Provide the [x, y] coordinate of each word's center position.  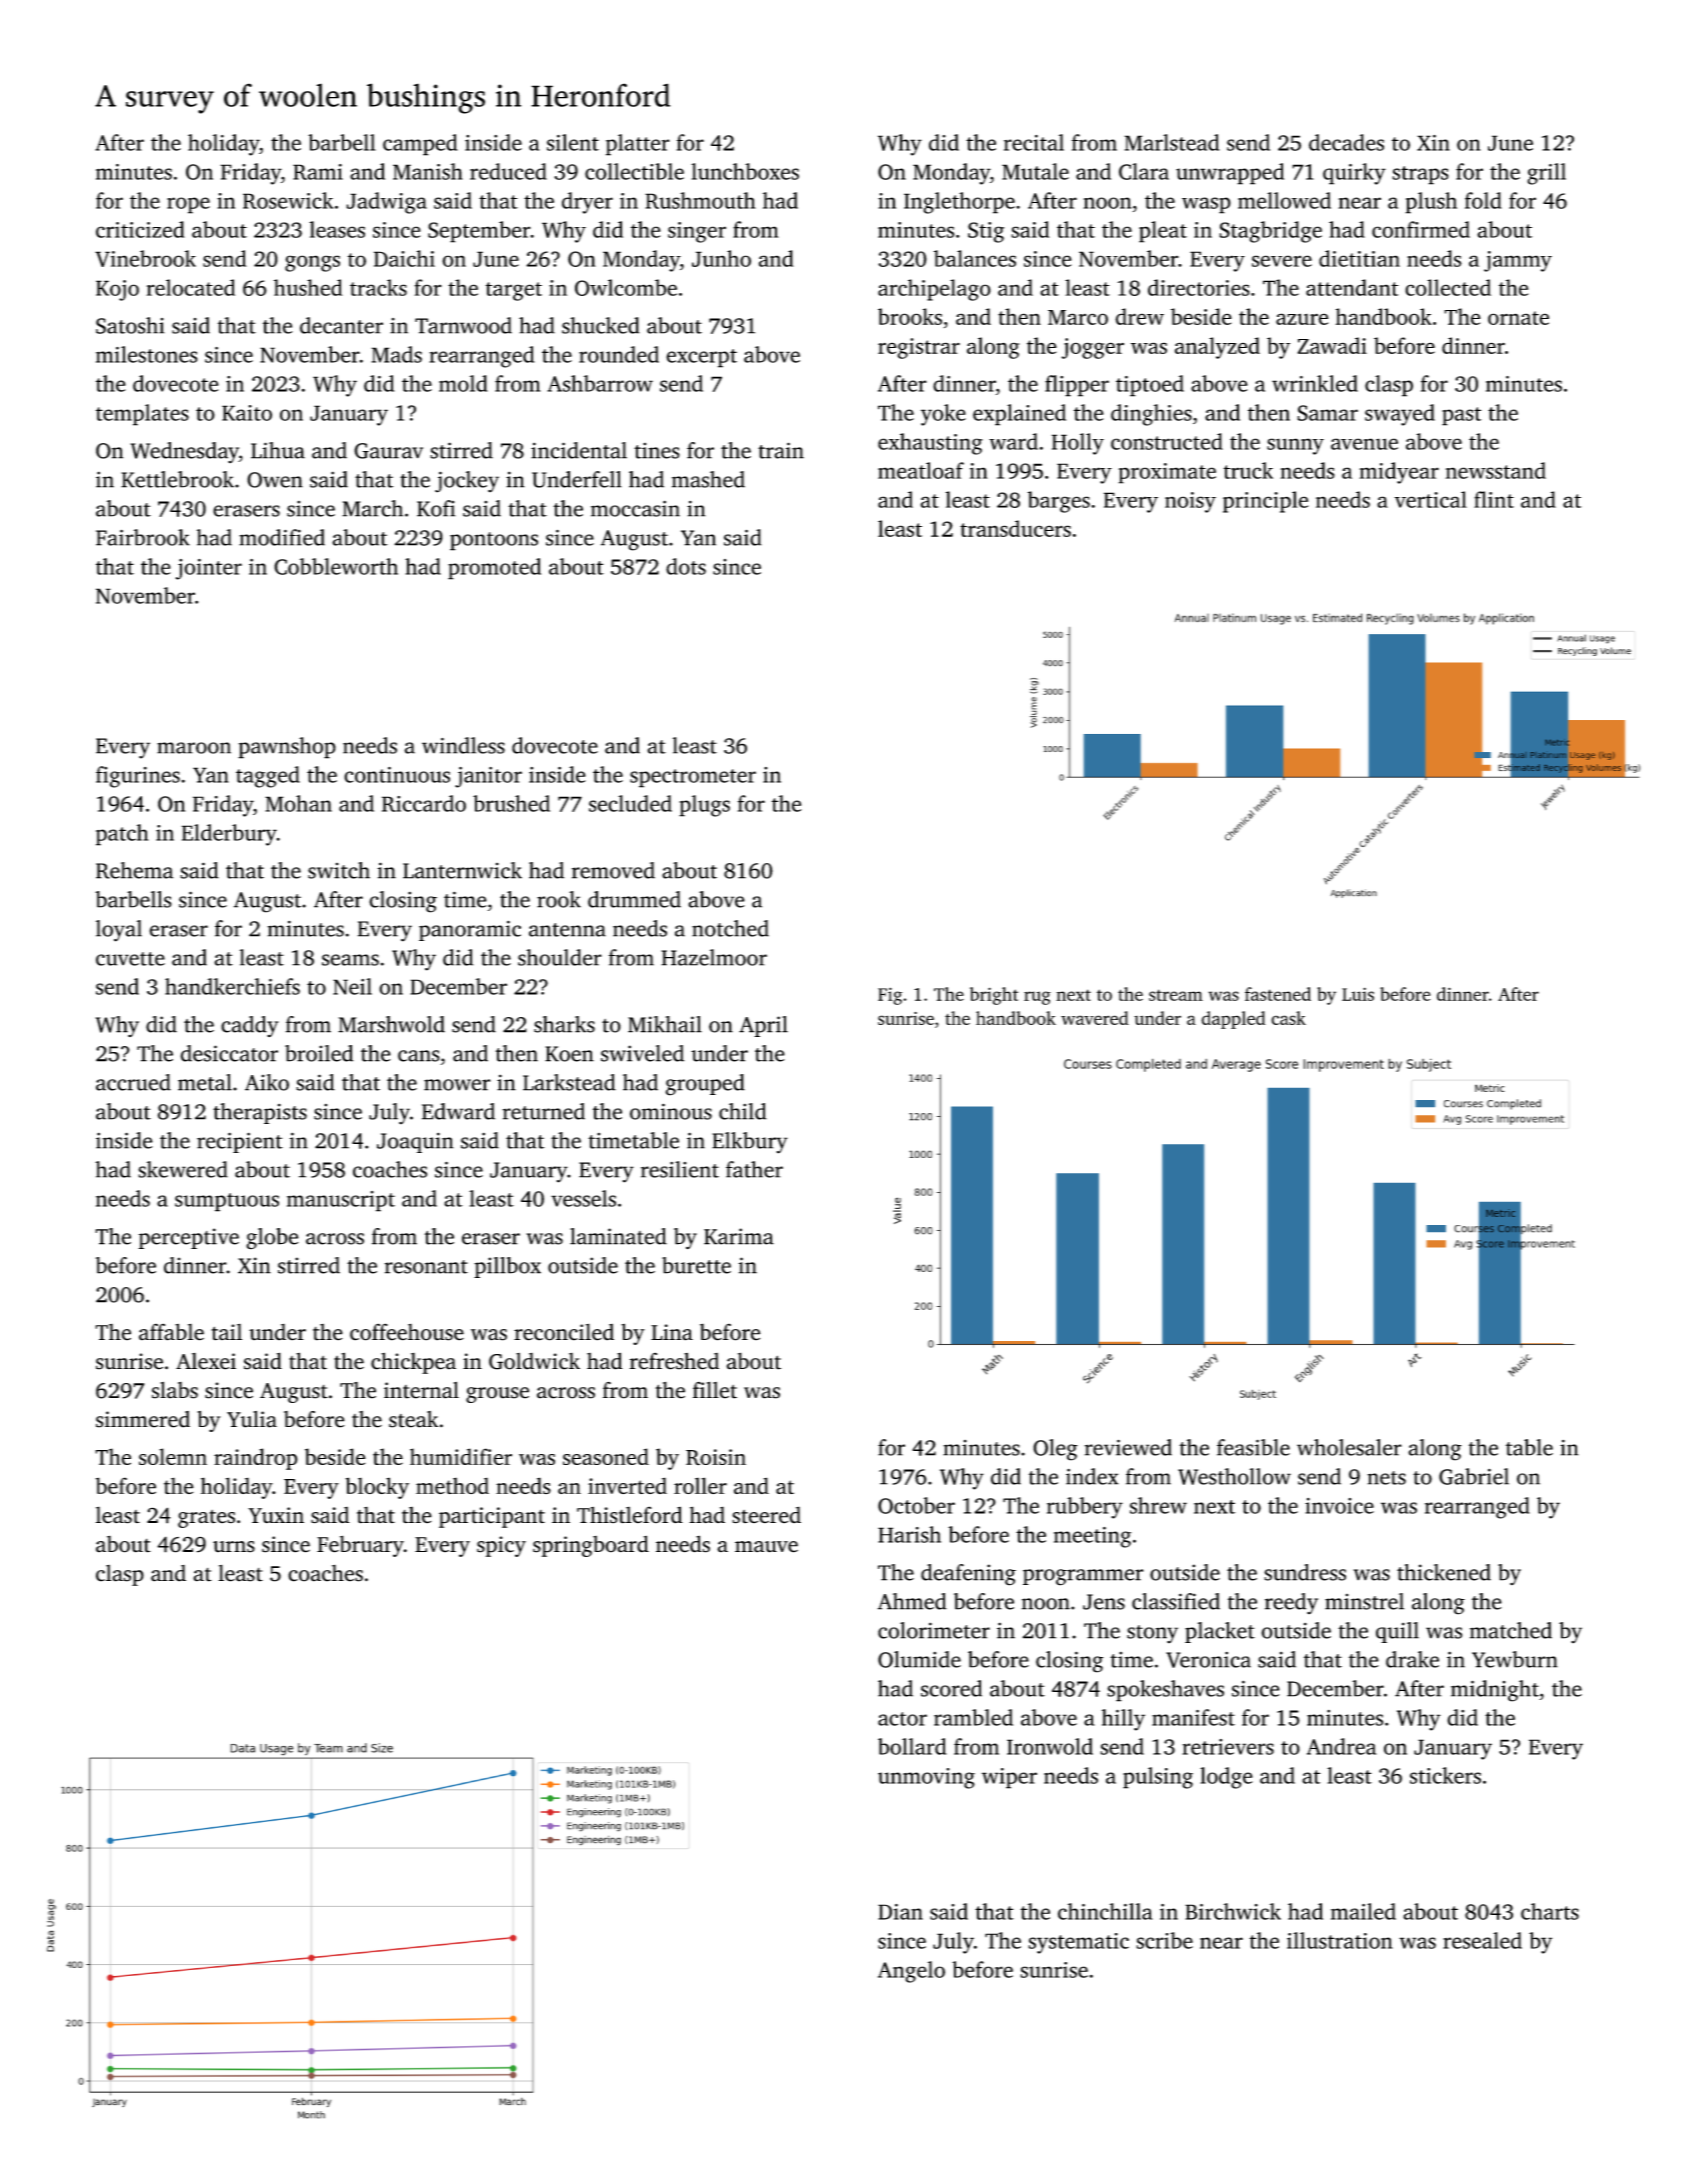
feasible [1253, 1447]
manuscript [341, 1201]
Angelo [911, 1972]
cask [1288, 1018]
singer [697, 232]
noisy [1190, 502]
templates [142, 415]
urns [234, 1547]
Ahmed [912, 1601]
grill [1546, 174]
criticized [140, 229]
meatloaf [921, 470]
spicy [501, 1546]
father [754, 1169]
